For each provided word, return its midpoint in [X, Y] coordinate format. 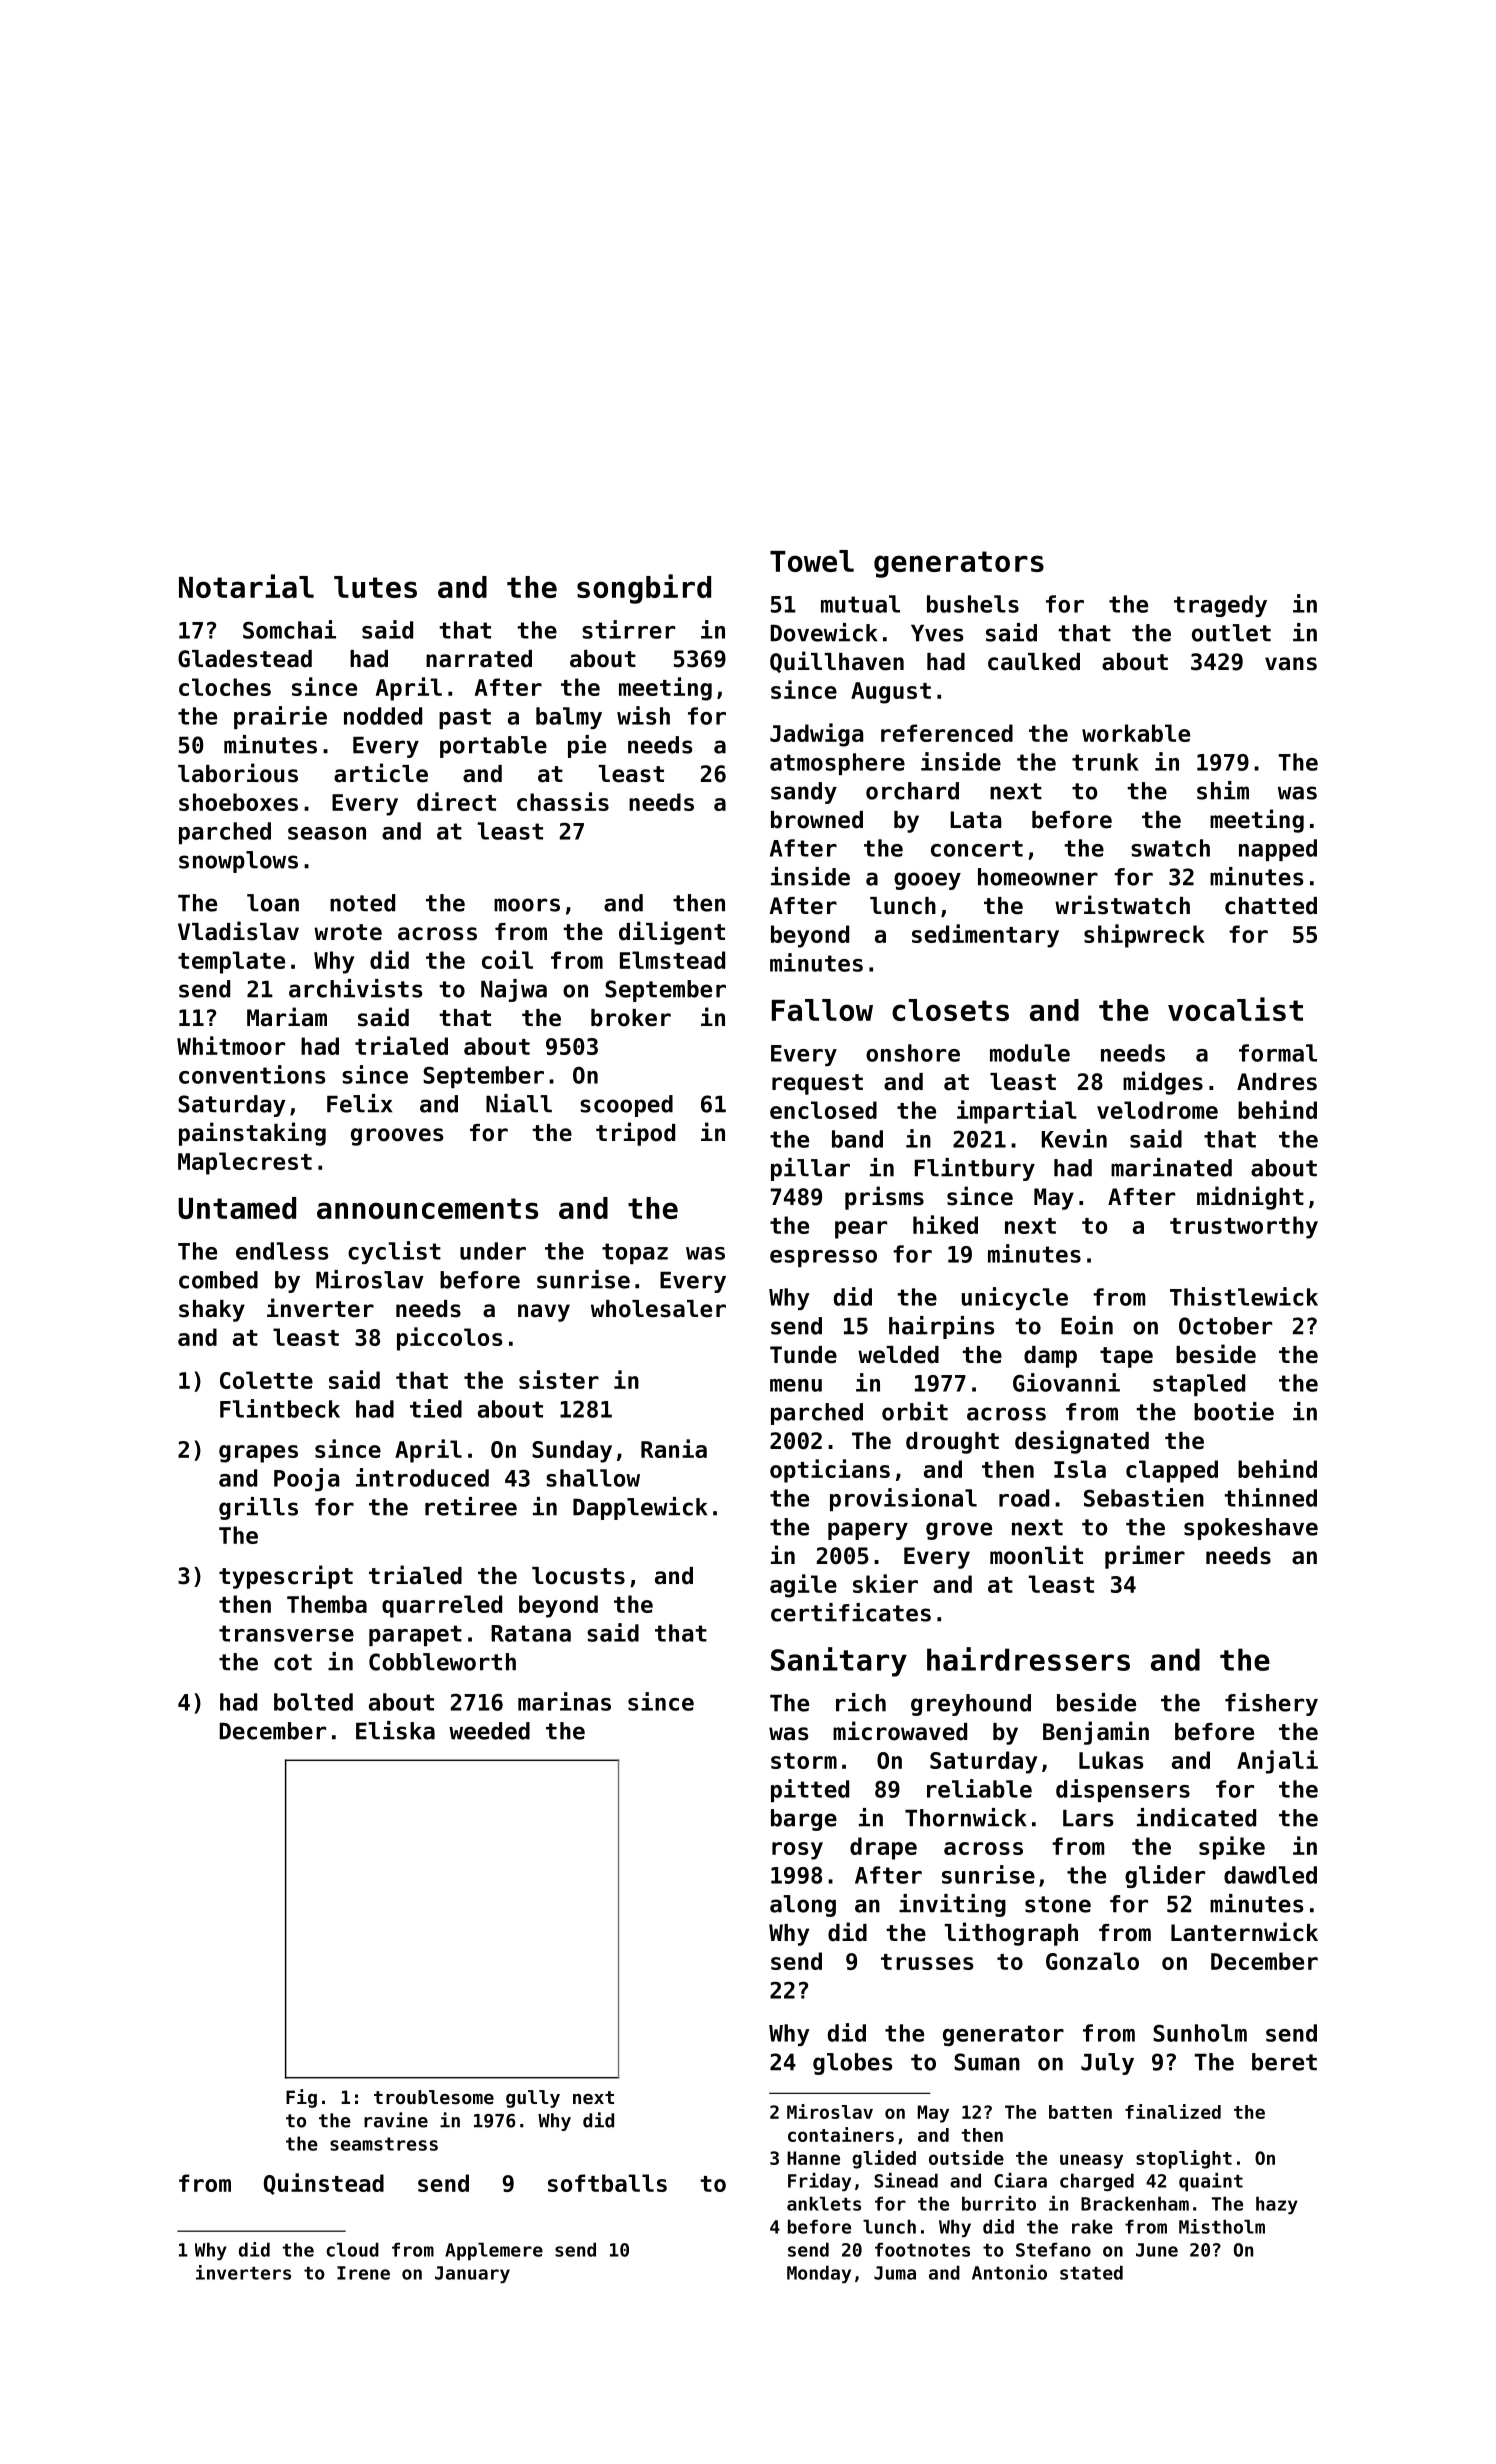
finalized [1173, 2111]
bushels [973, 604]
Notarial [246, 586]
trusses [927, 1962]
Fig [301, 2098]
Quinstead [324, 2184]
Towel [812, 561]
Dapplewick [640, 1508]
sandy [804, 793]
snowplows [238, 862]
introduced [422, 1477]
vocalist [1235, 1009]
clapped [1172, 1471]
